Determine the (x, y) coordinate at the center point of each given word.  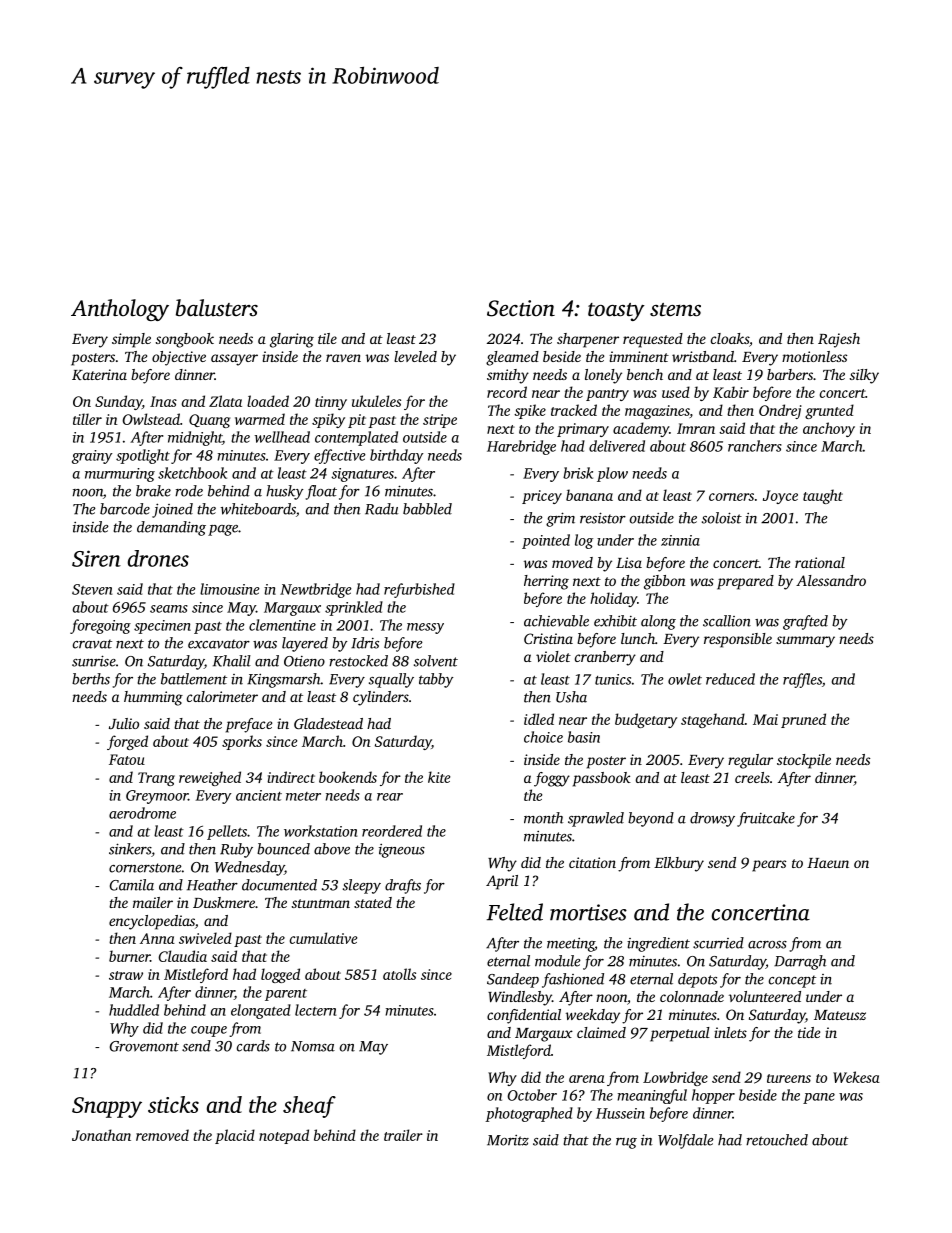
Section (521, 308)
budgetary (646, 720)
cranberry (605, 658)
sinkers (130, 849)
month (543, 818)
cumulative (323, 938)
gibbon (665, 582)
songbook (185, 340)
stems (675, 310)
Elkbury (679, 864)
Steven (92, 589)
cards (253, 1046)
